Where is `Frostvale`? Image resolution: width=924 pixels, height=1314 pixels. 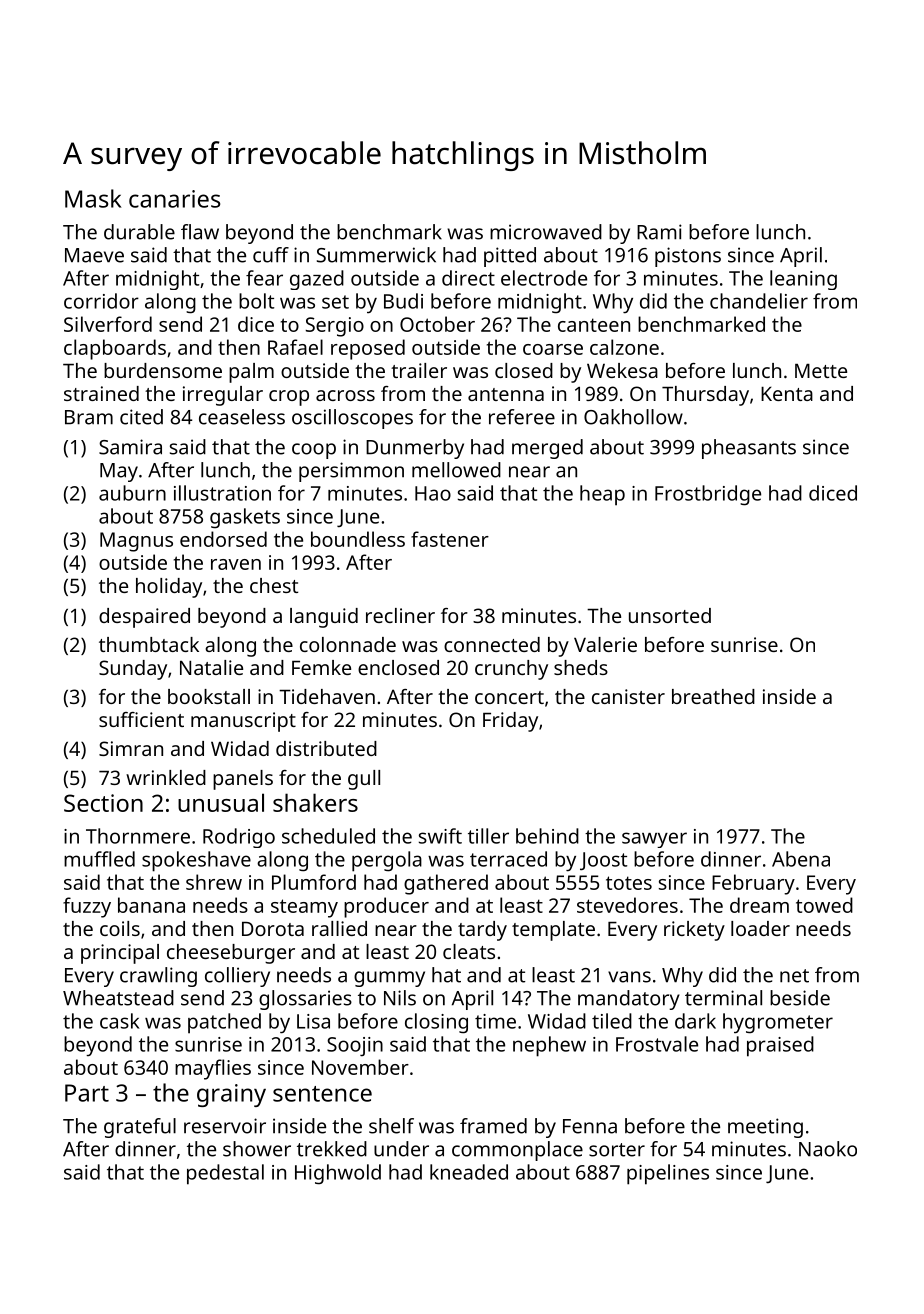
Frostvale is located at coordinates (657, 1044).
